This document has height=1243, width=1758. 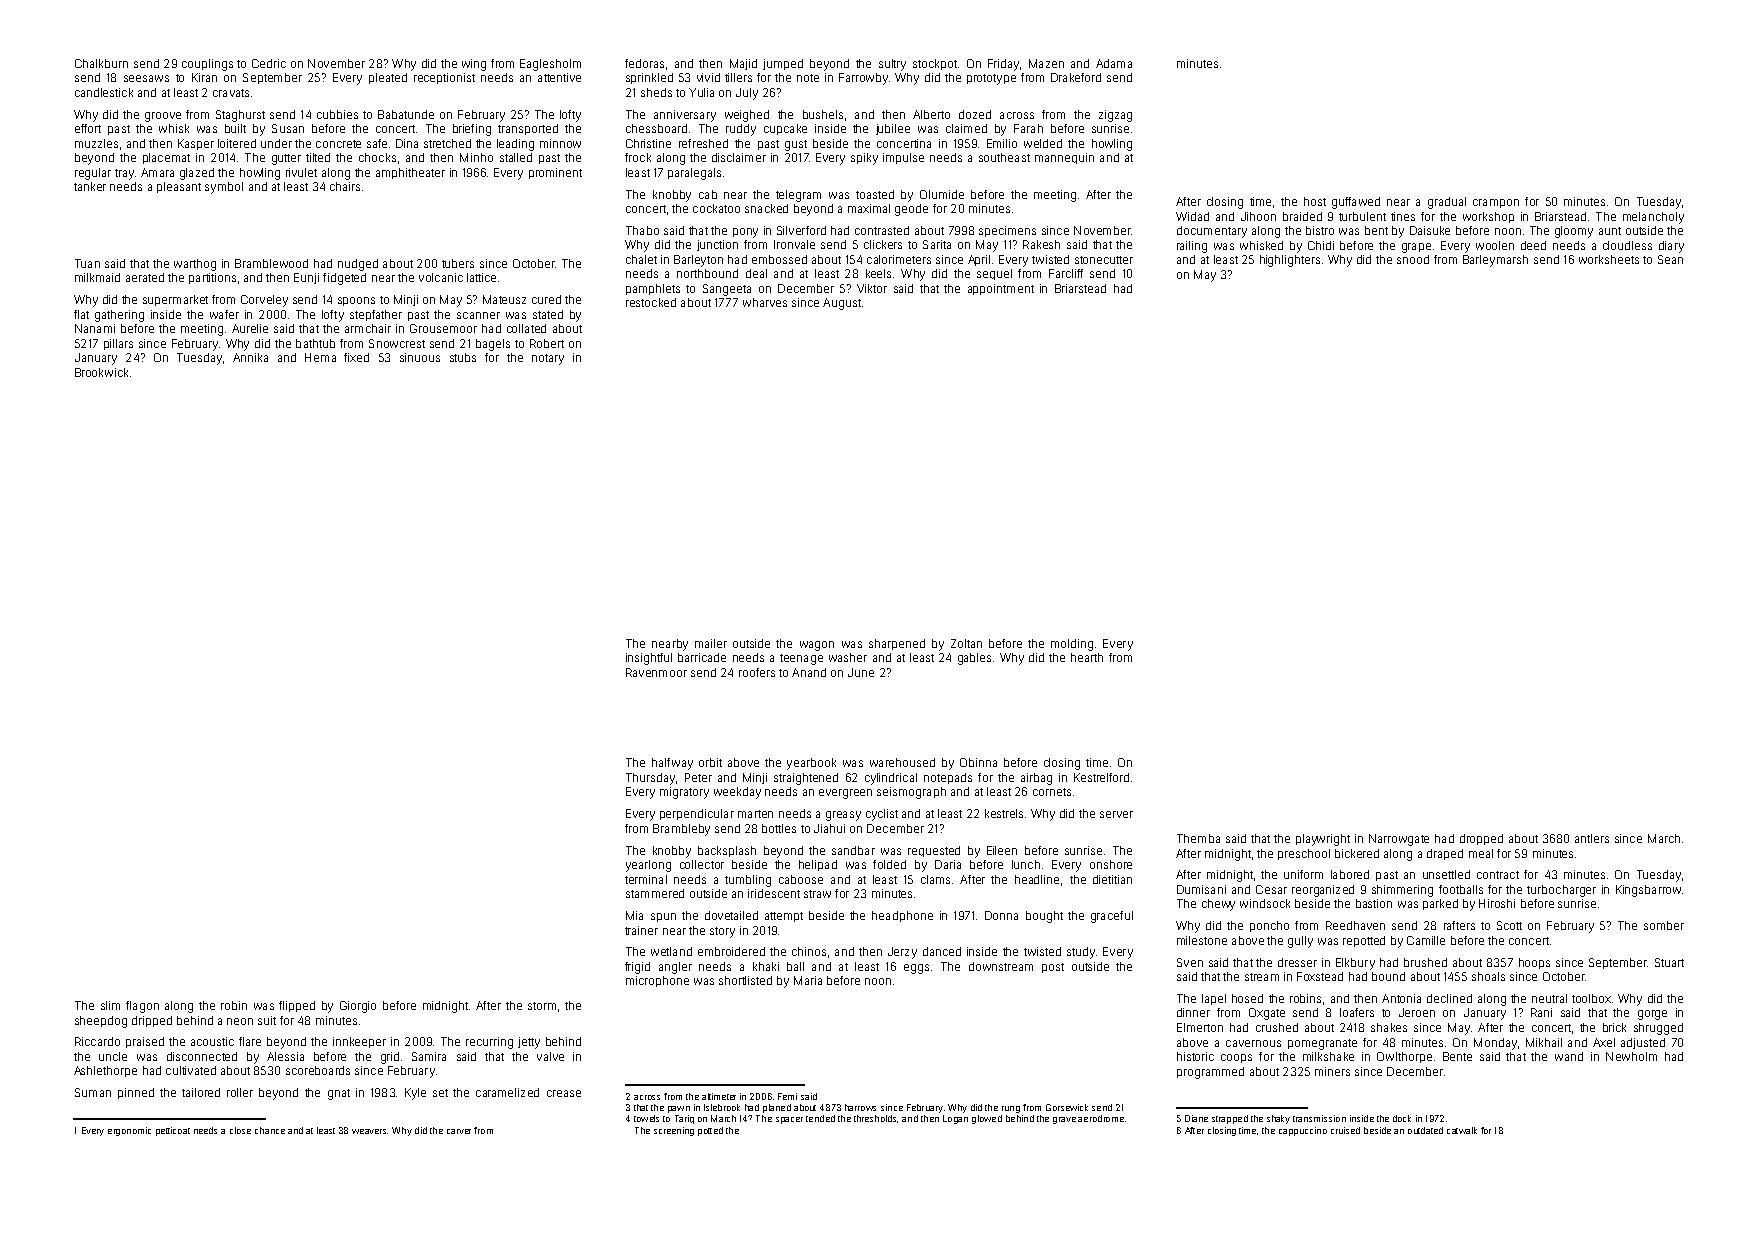 What do you see at coordinates (649, 659) in the document?
I see `insightful` at bounding box center [649, 659].
